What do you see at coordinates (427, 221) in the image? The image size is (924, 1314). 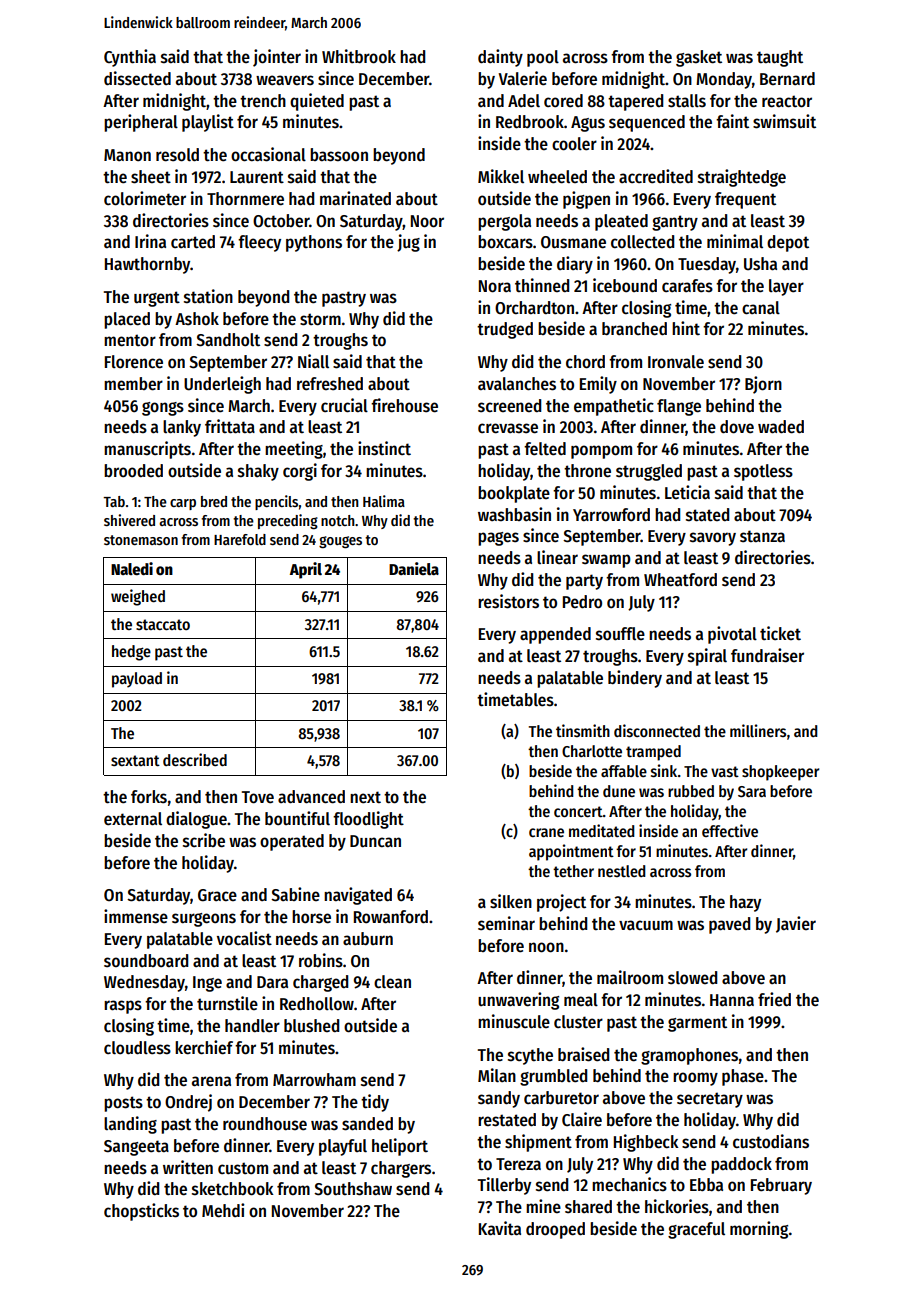 I see `Noor` at bounding box center [427, 221].
